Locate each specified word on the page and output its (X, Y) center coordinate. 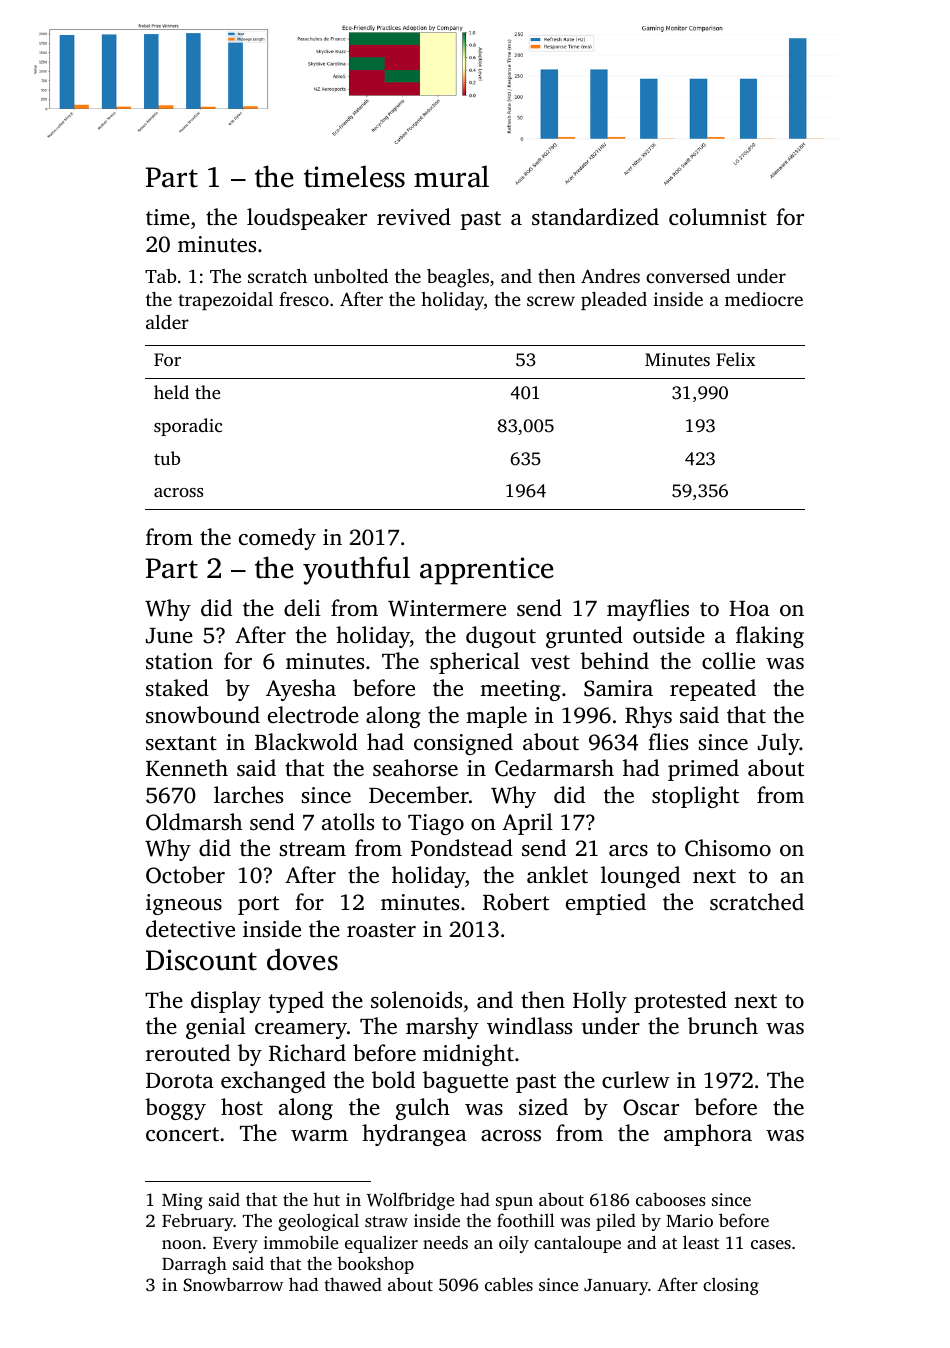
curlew (635, 1080)
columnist (718, 217)
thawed (353, 1284)
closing (731, 1286)
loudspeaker (307, 219)
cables (509, 1284)
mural (451, 176)
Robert (516, 902)
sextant (181, 743)
